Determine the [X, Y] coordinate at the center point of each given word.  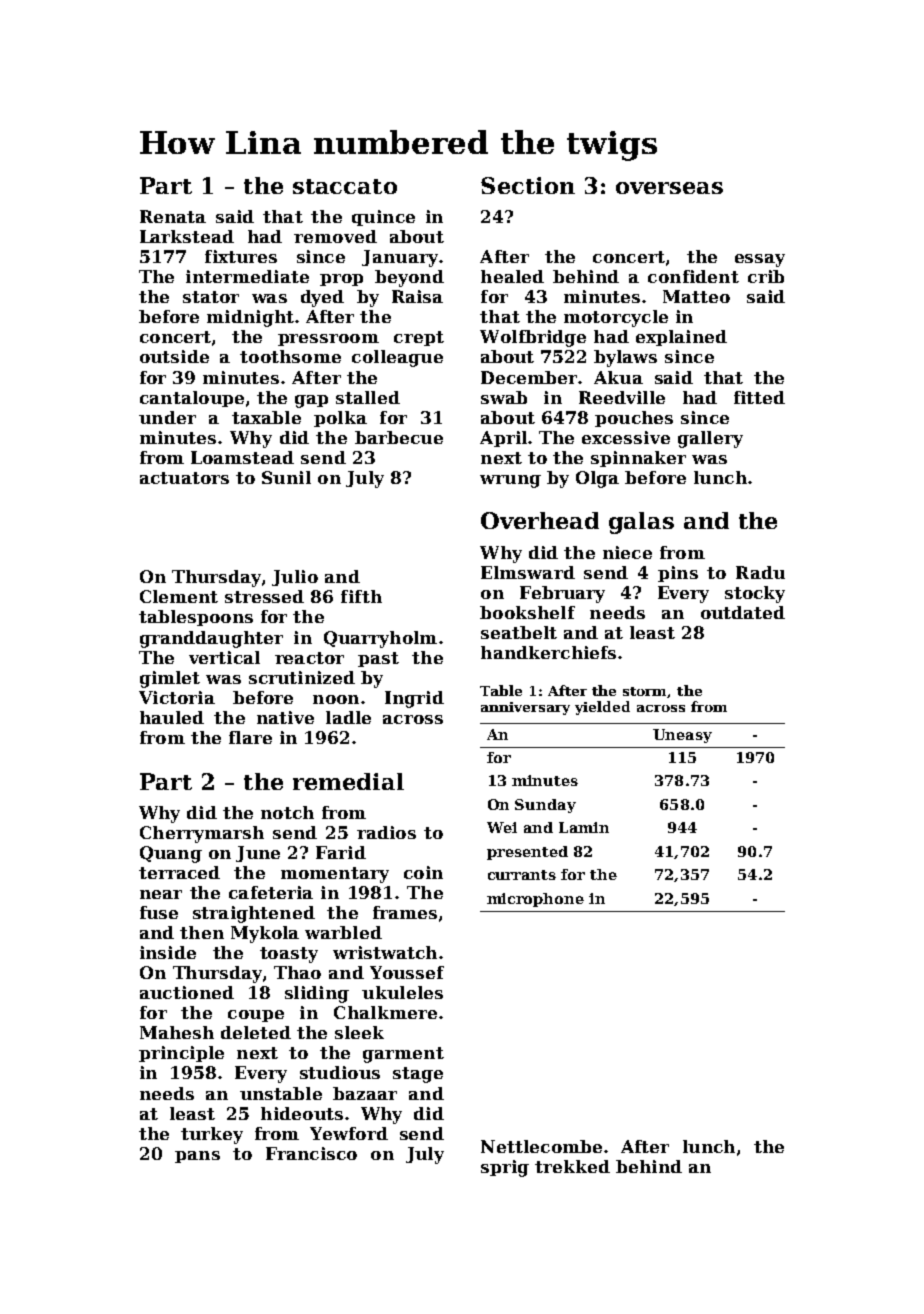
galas [641, 523]
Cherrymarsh [202, 834]
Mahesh [177, 1032]
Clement [179, 596]
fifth [361, 596]
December [529, 377]
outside [174, 356]
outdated [743, 612]
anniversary [525, 708]
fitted [759, 397]
